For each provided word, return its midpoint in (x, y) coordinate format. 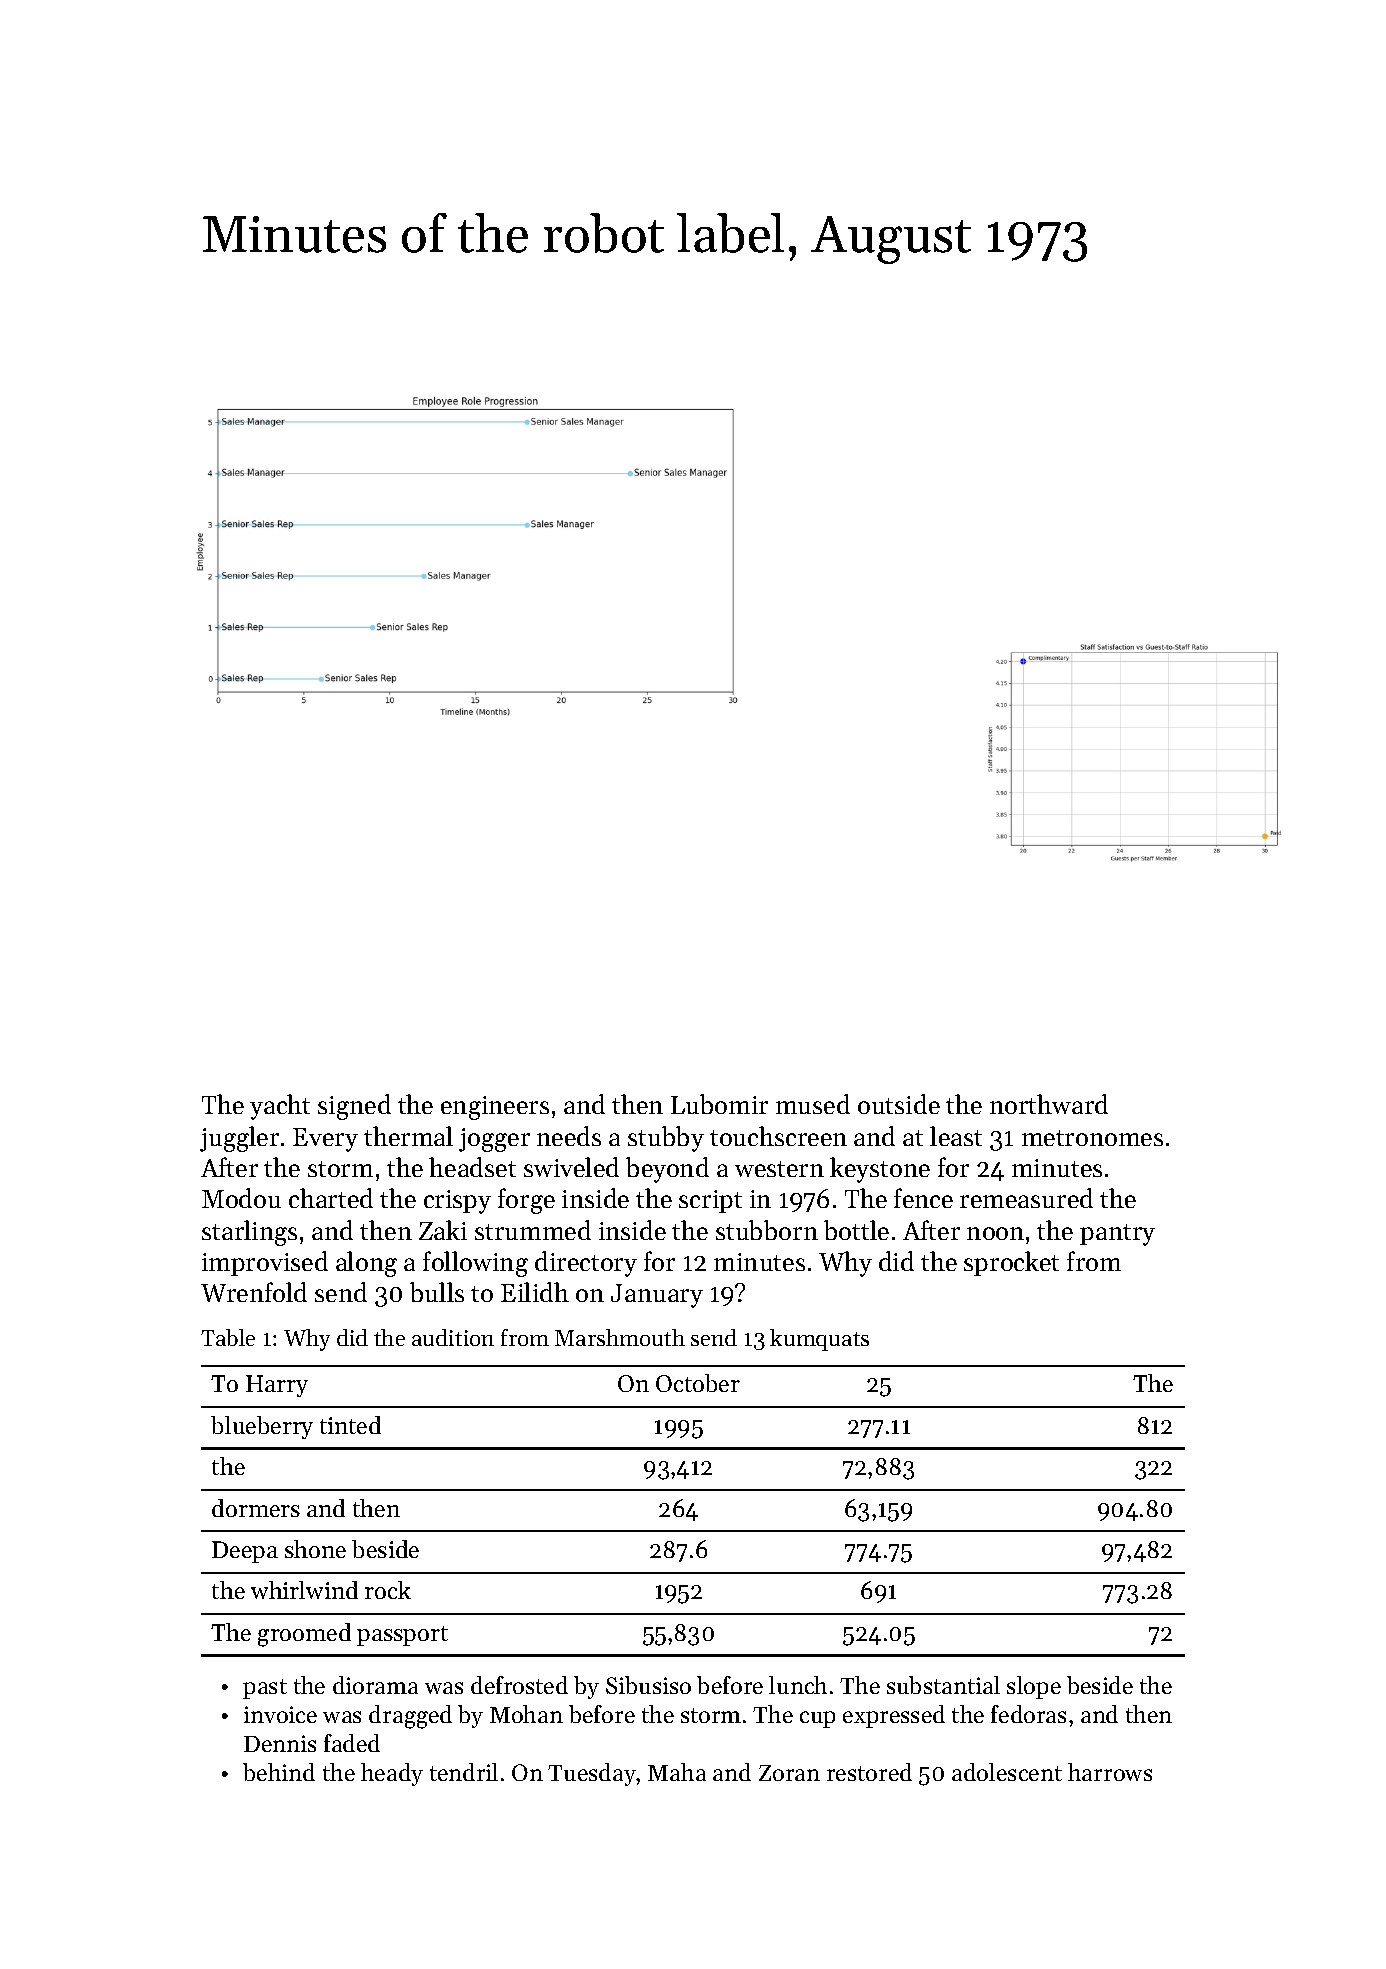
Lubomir (719, 1104)
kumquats (819, 1340)
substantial (943, 1685)
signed (354, 1107)
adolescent (1007, 1772)
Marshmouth (620, 1337)
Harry (277, 1386)
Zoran (789, 1773)
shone (315, 1549)
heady (392, 1774)
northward (1049, 1104)
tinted (350, 1425)
